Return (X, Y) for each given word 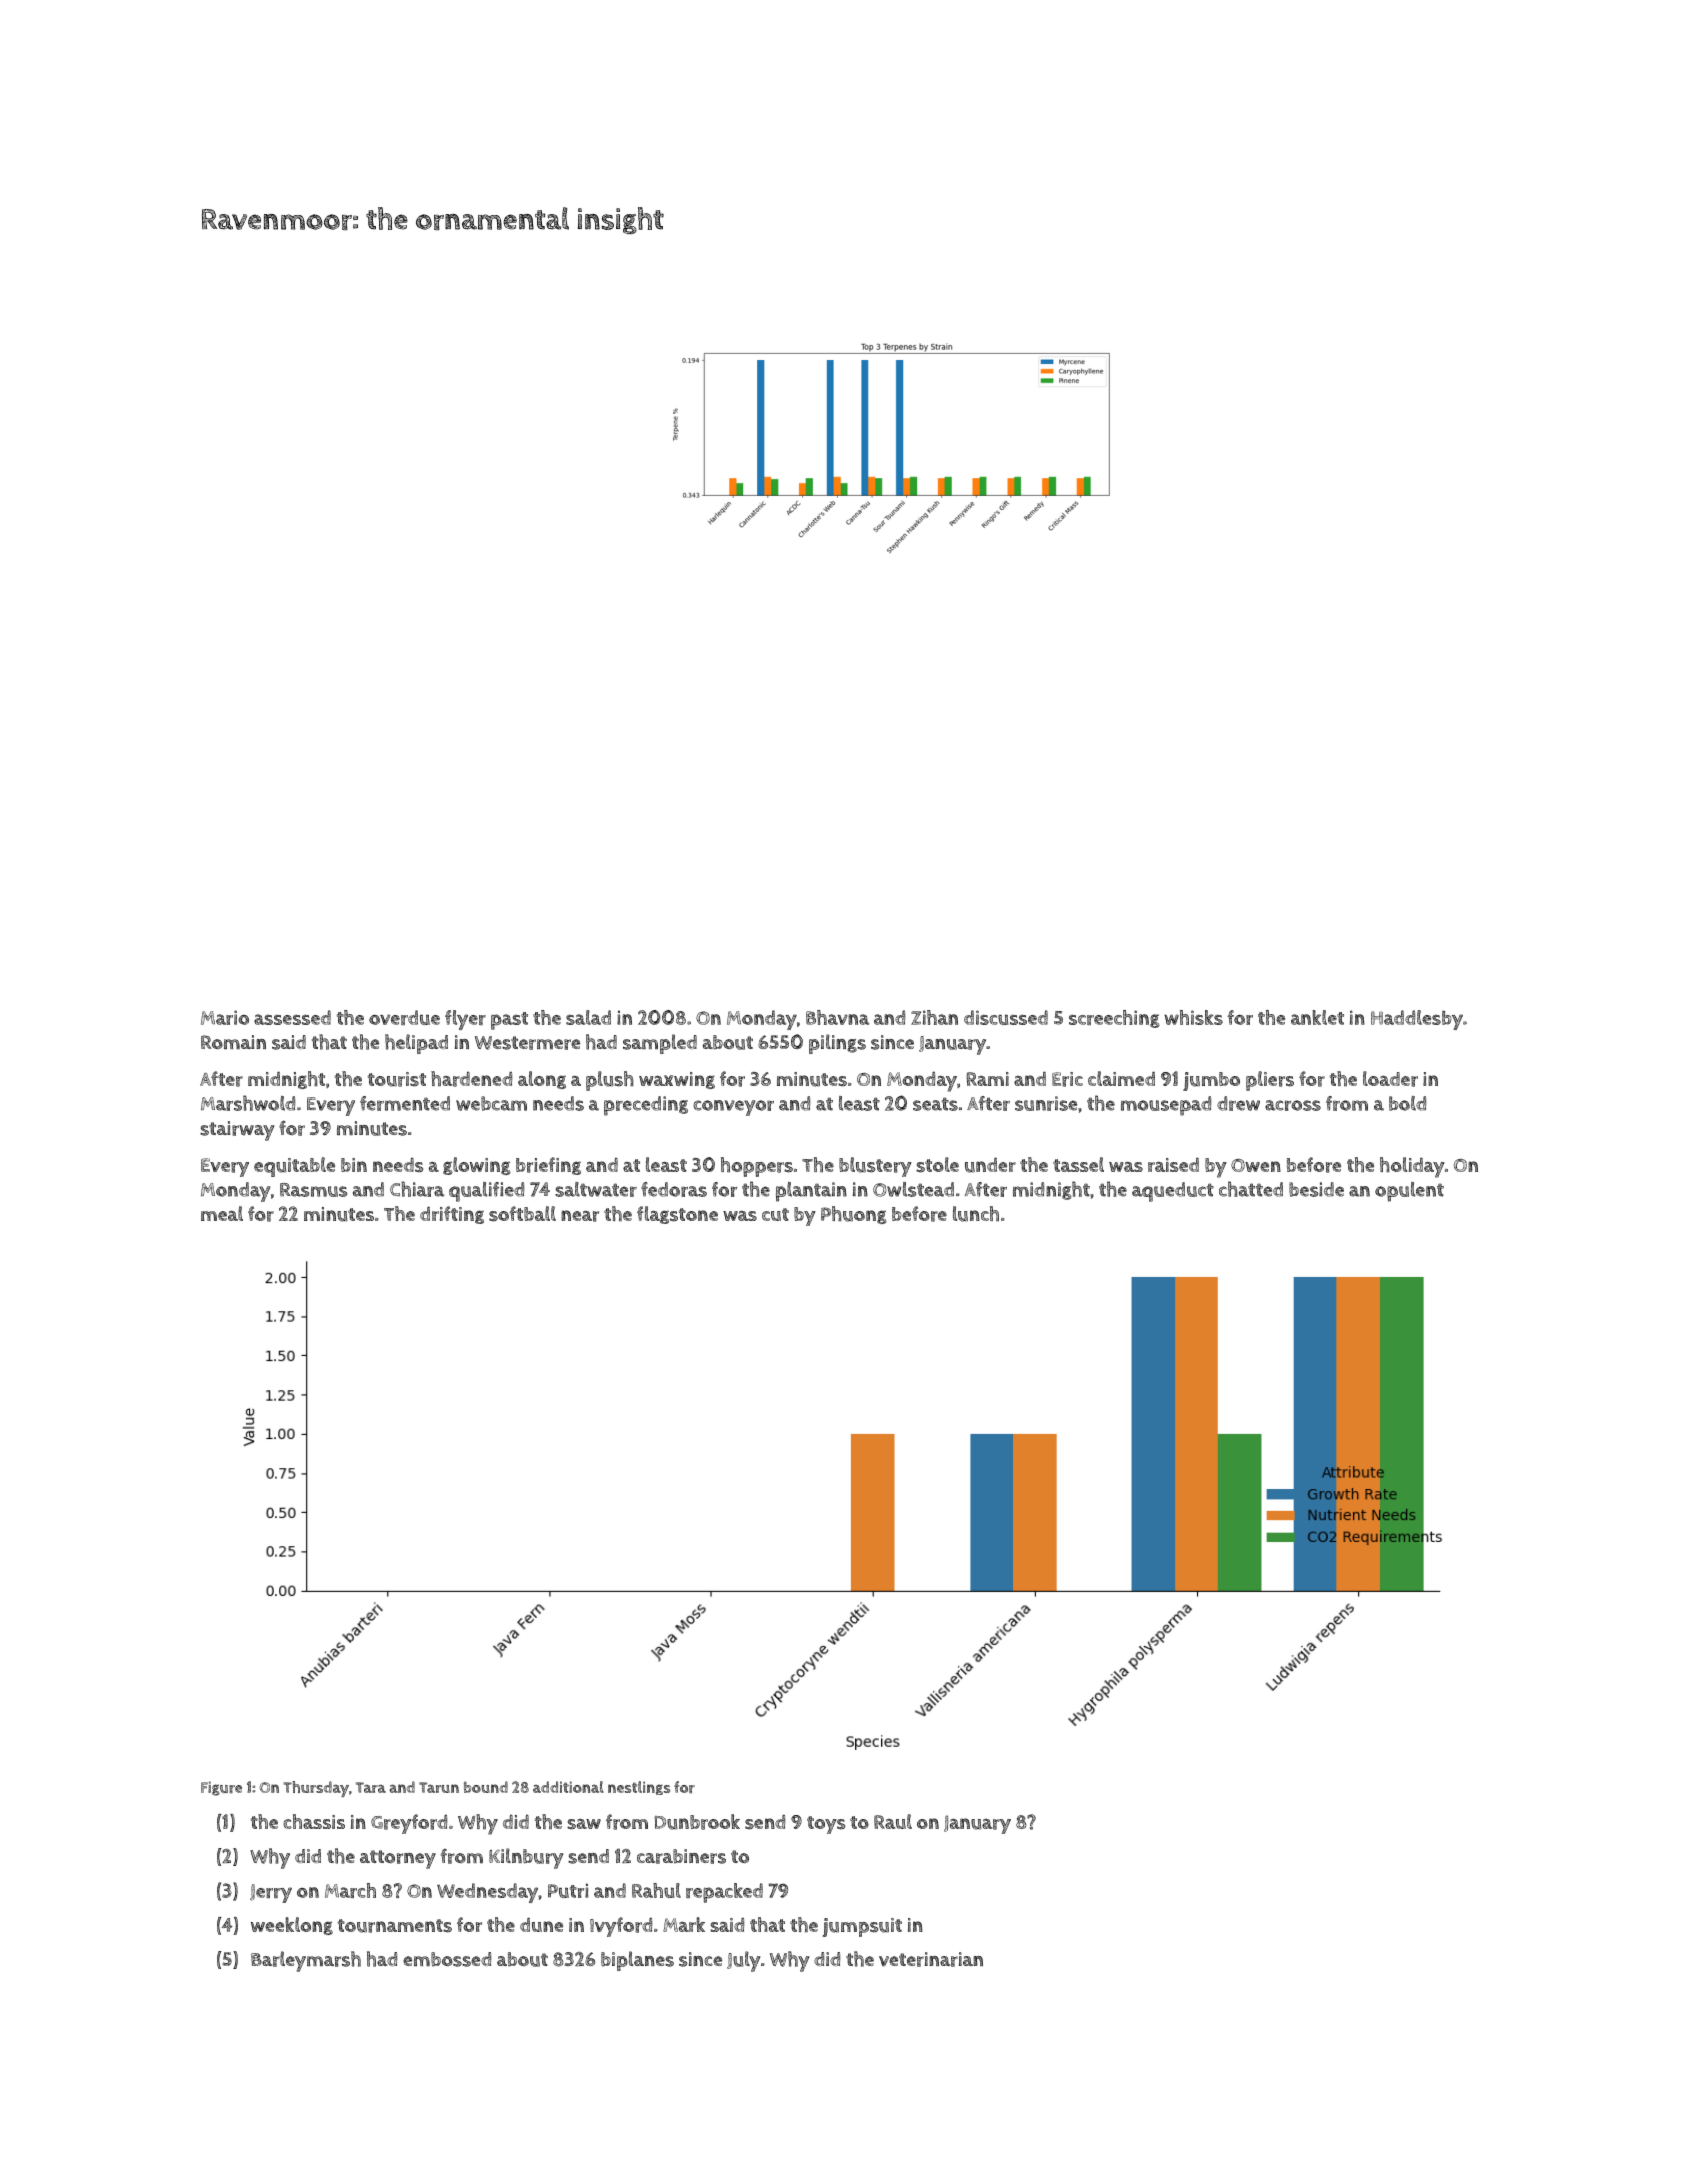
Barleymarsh (306, 1961)
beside (1316, 1189)
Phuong (854, 1215)
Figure (221, 1788)
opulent (1409, 1192)
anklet (1317, 1017)
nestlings (639, 1788)
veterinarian (931, 1959)
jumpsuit (862, 1927)
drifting (452, 1215)
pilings (837, 1044)
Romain (233, 1042)
